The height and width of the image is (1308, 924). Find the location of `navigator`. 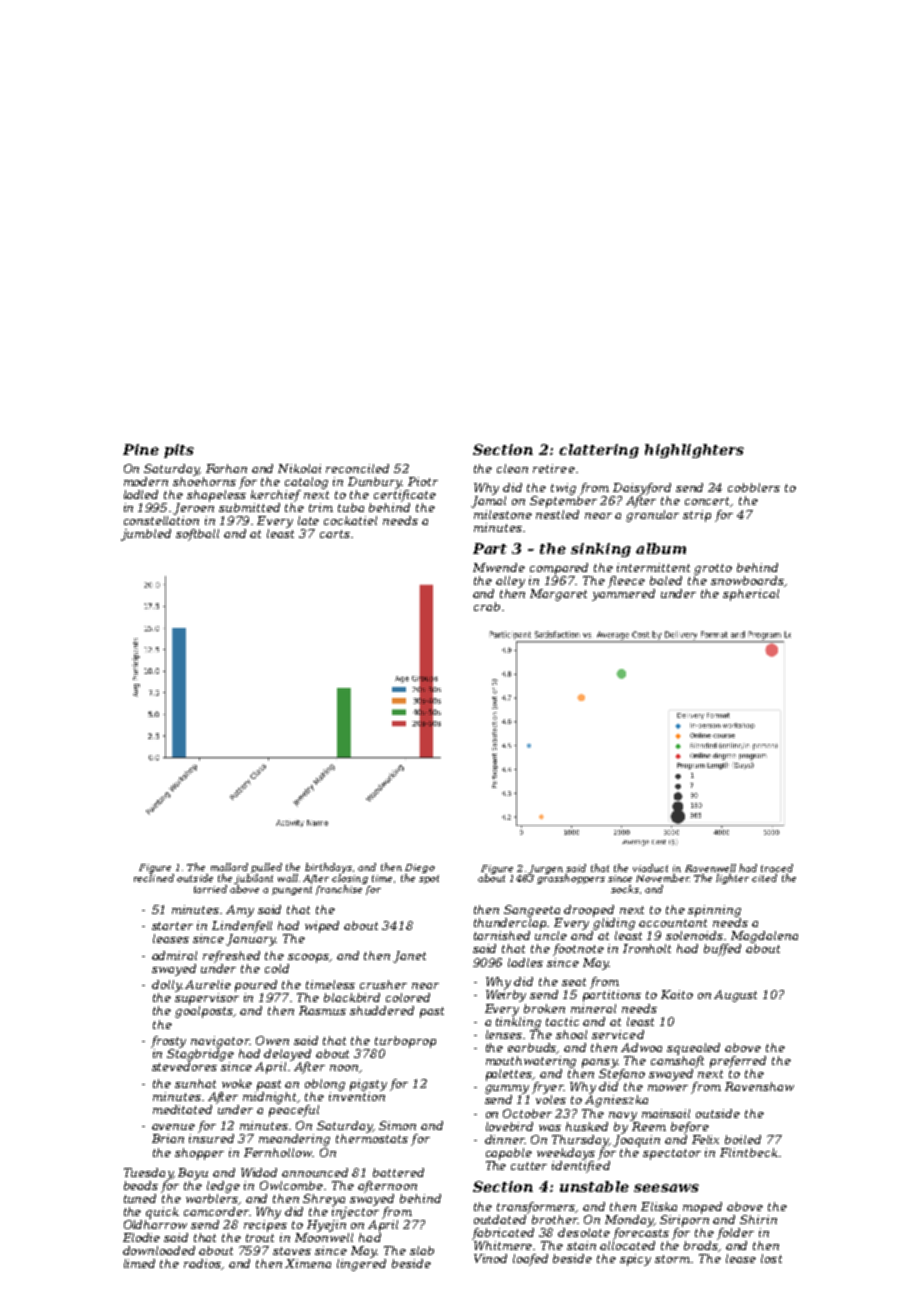

navigator is located at coordinates (220, 1042).
